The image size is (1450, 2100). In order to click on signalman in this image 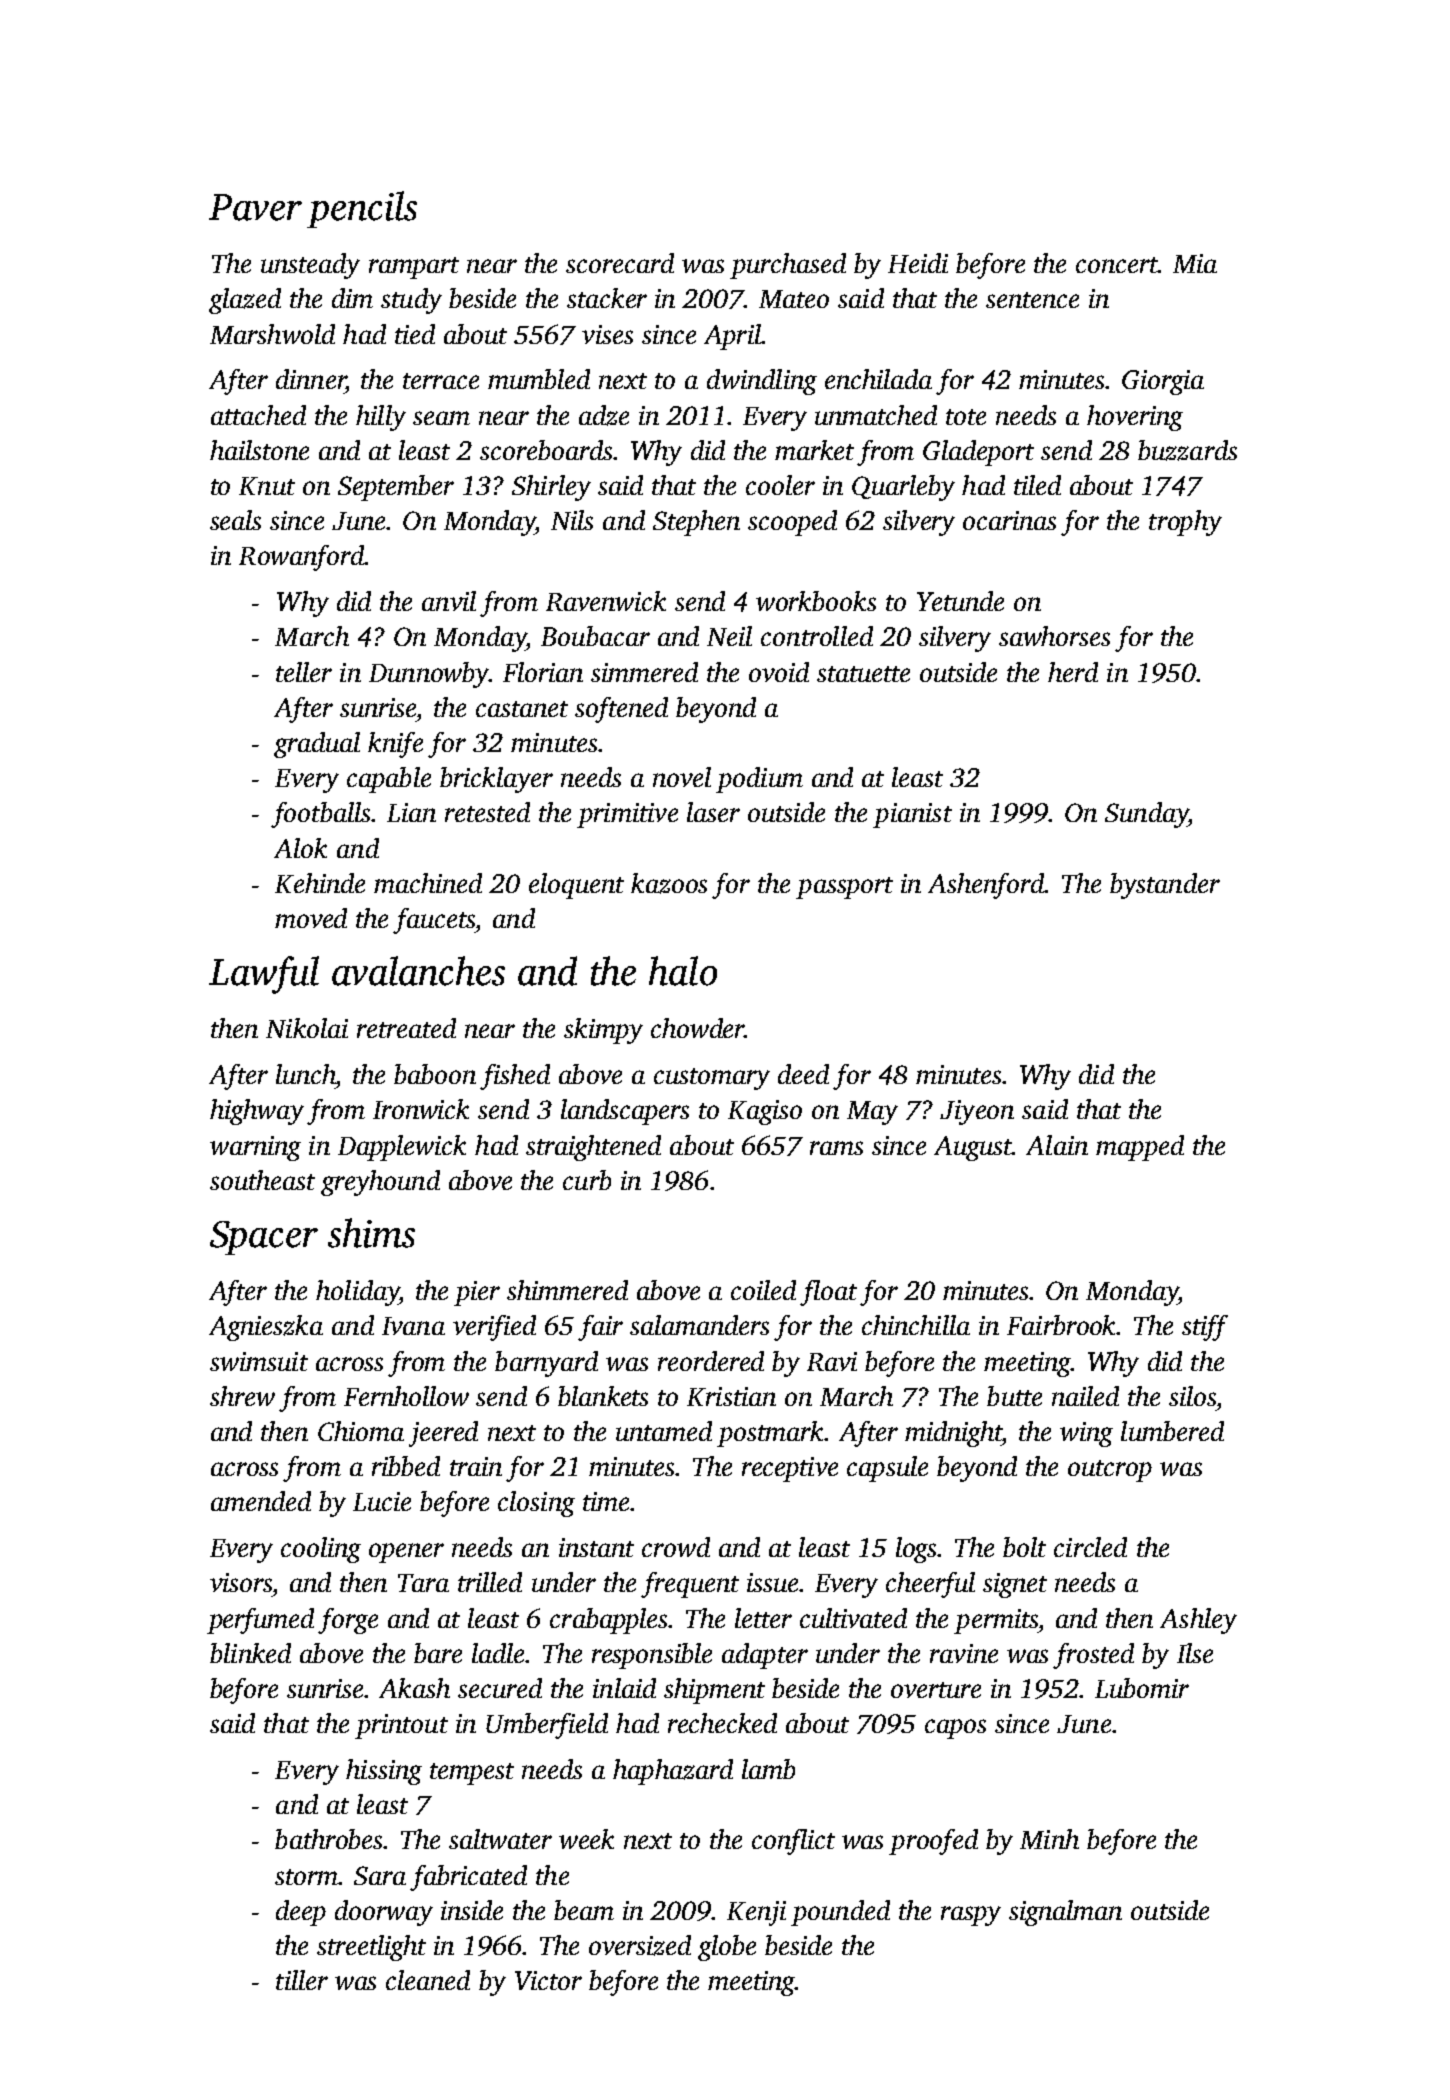, I will do `click(1065, 1913)`.
